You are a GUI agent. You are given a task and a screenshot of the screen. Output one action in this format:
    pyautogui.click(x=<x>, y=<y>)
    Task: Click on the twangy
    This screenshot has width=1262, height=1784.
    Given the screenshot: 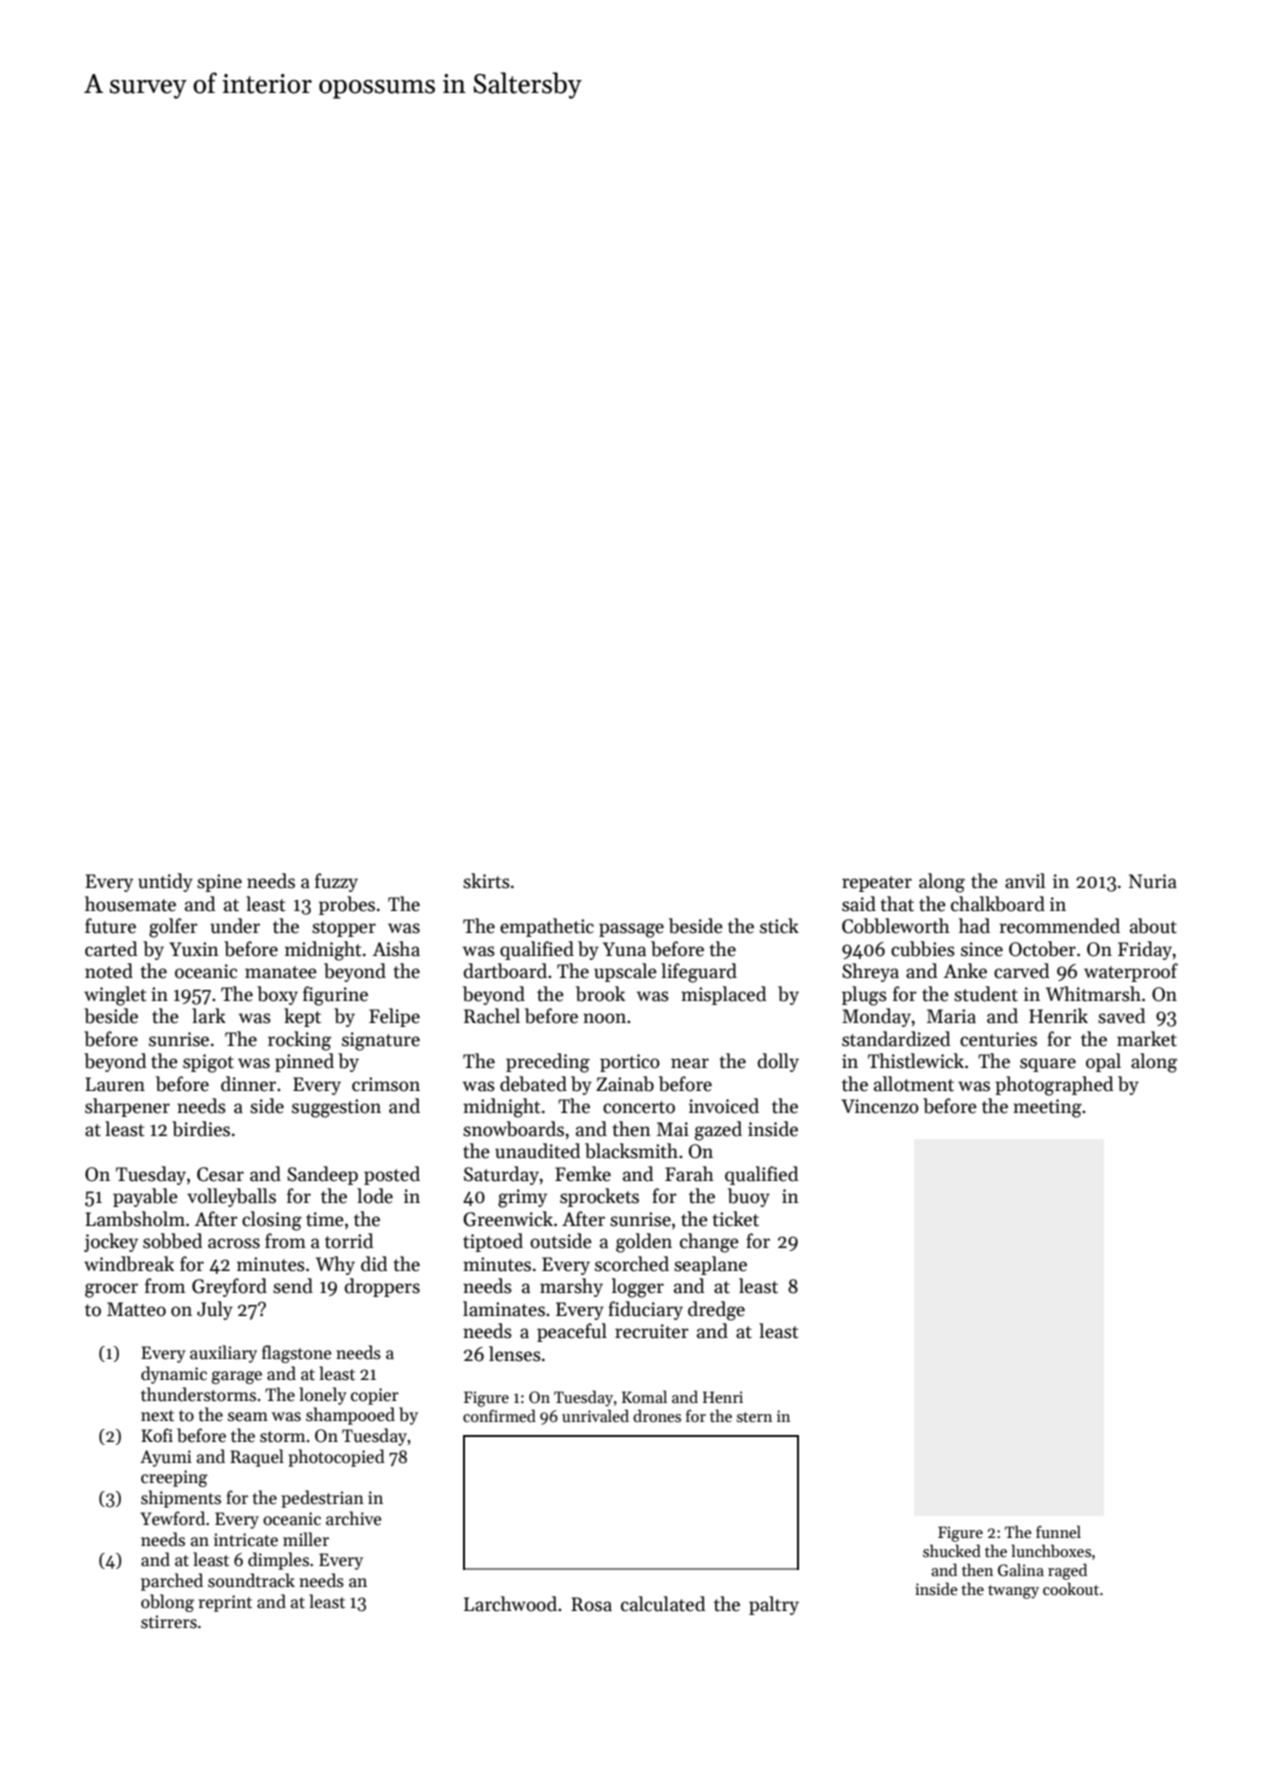 What is the action you would take?
    pyautogui.click(x=1013, y=1592)
